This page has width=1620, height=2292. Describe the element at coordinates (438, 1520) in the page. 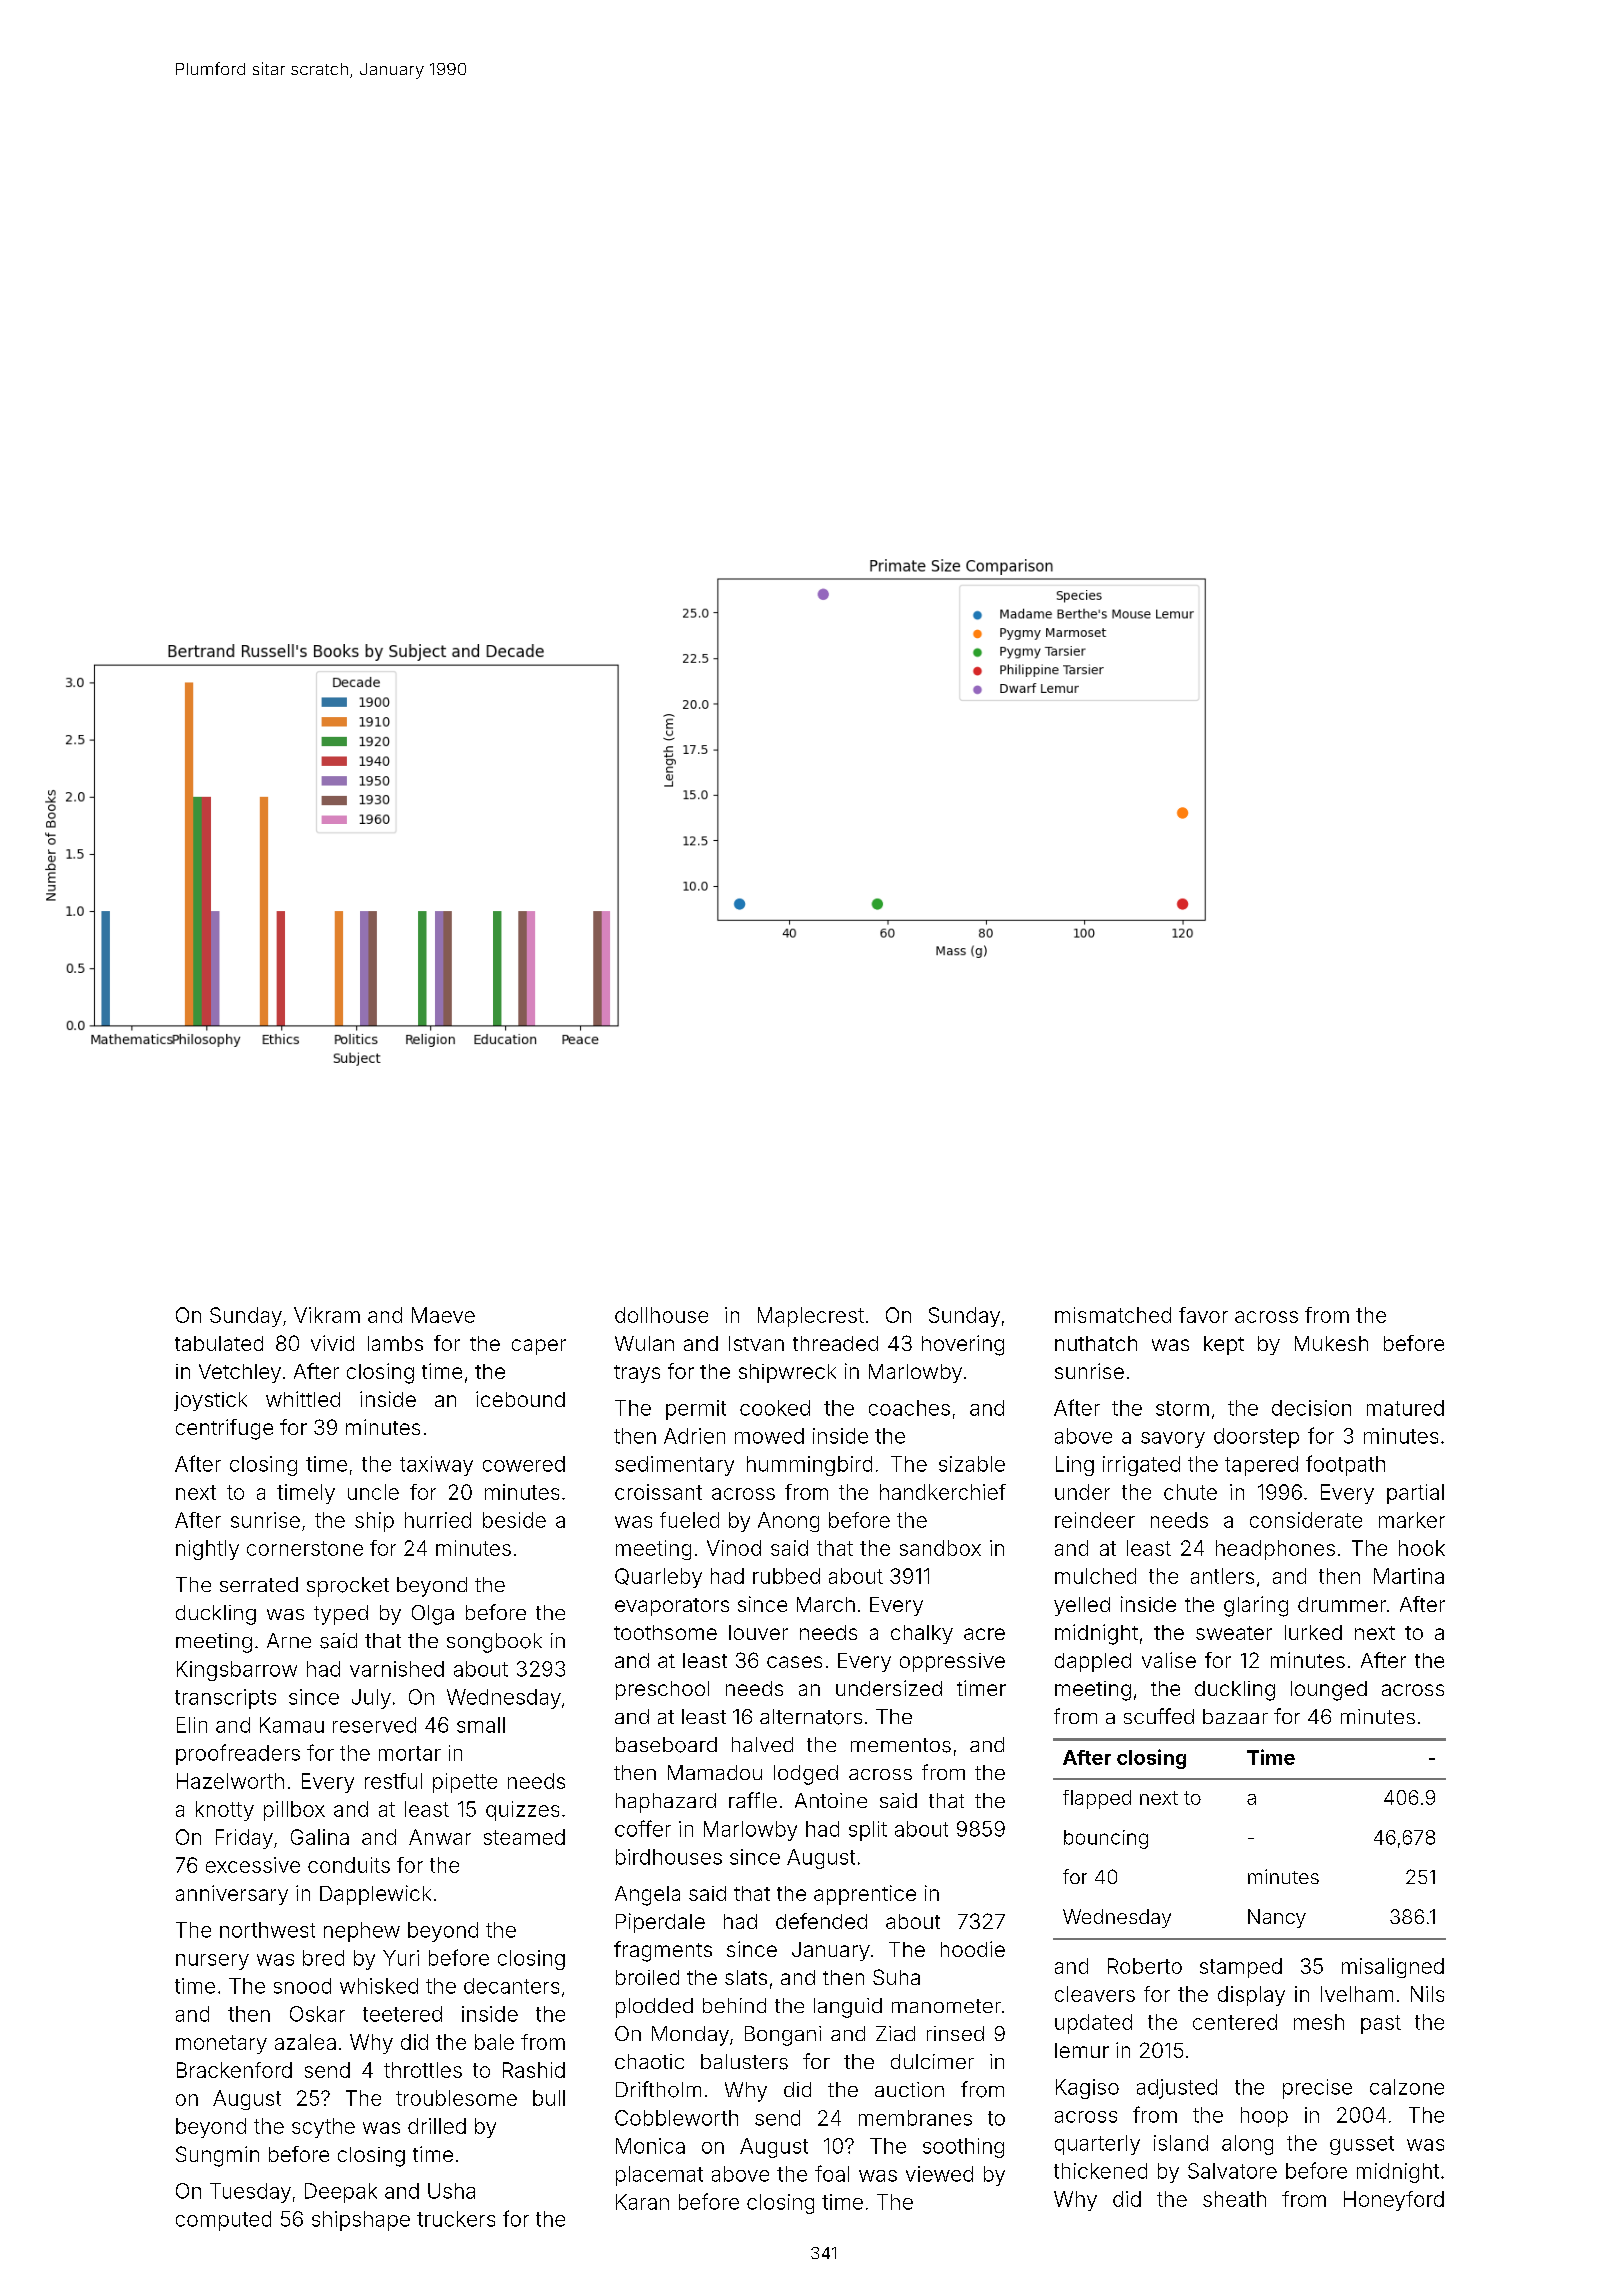

I see `hurried` at that location.
